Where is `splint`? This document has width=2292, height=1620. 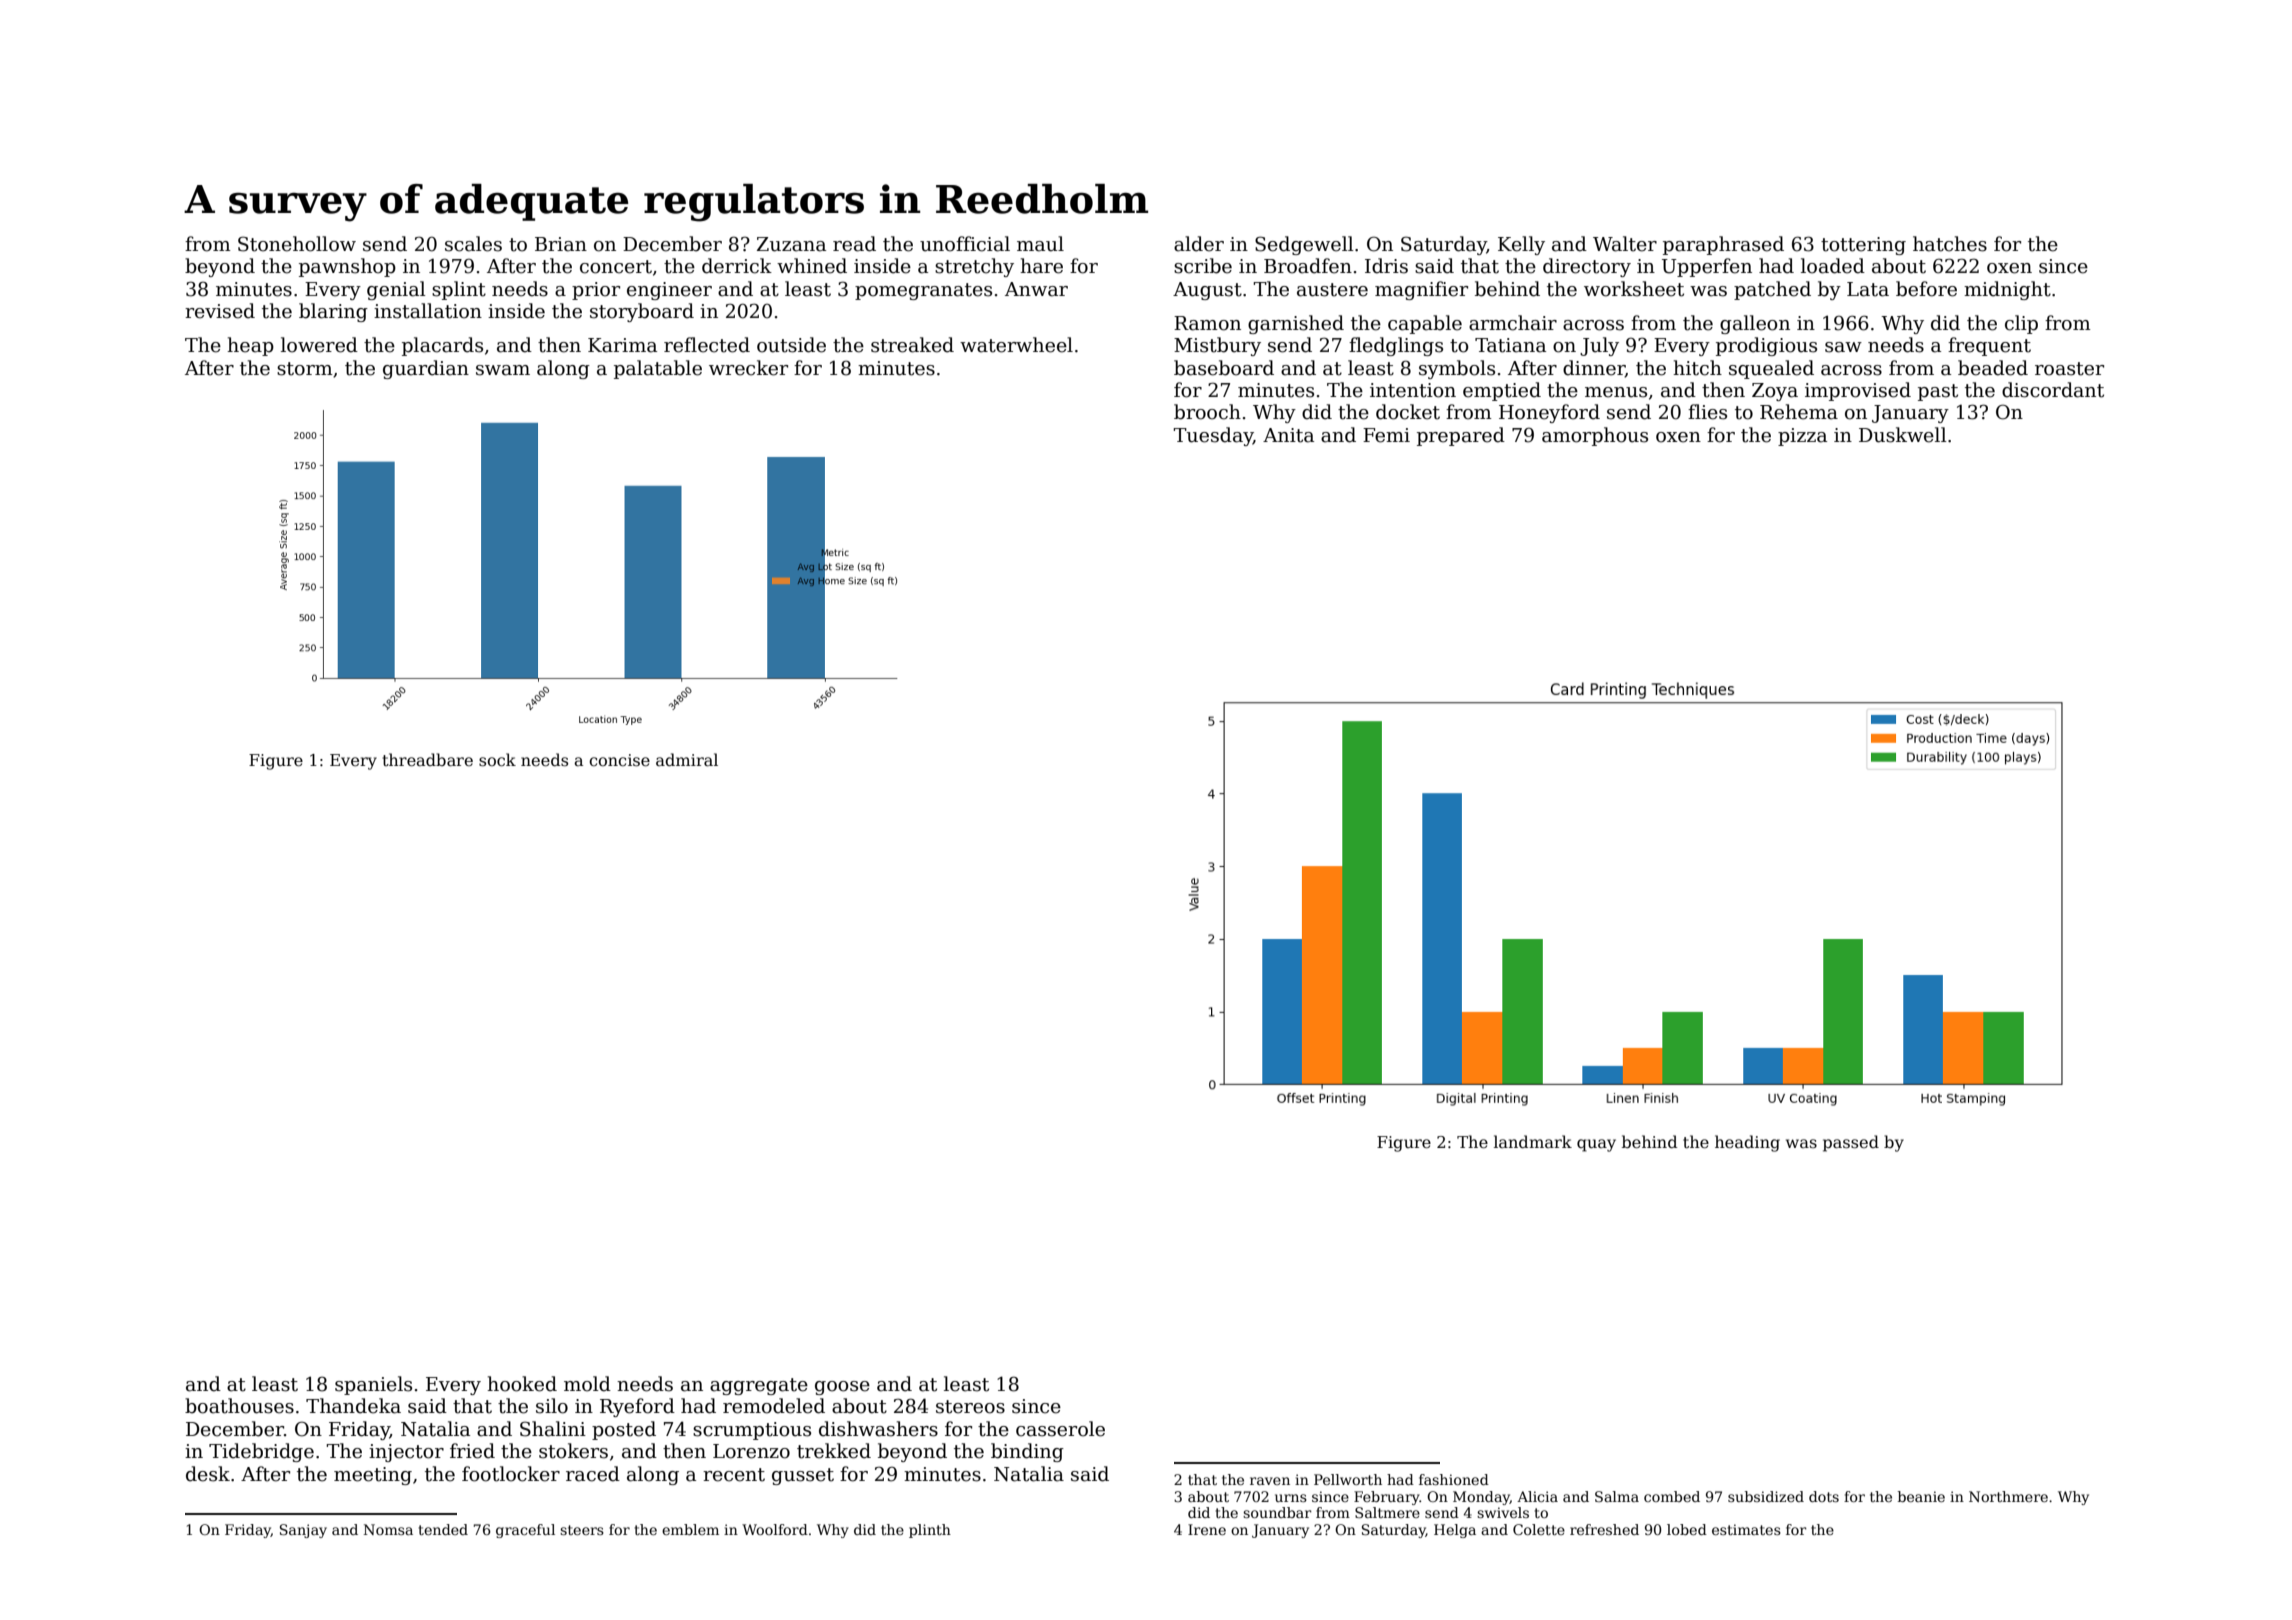 splint is located at coordinates (459, 290).
